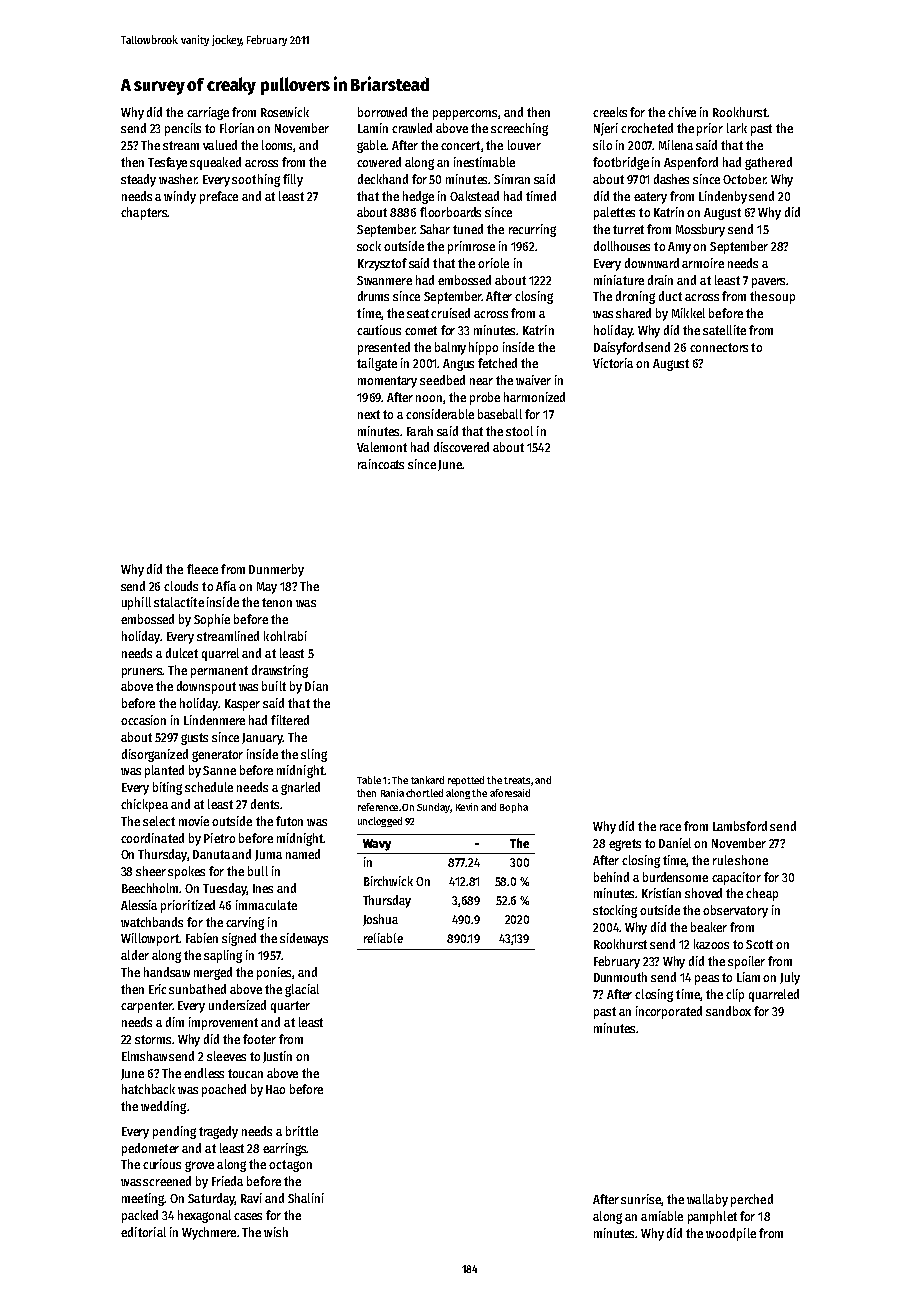 The image size is (924, 1308). Describe the element at coordinates (306, 1198) in the screenshot. I see `Shalini` at that location.
